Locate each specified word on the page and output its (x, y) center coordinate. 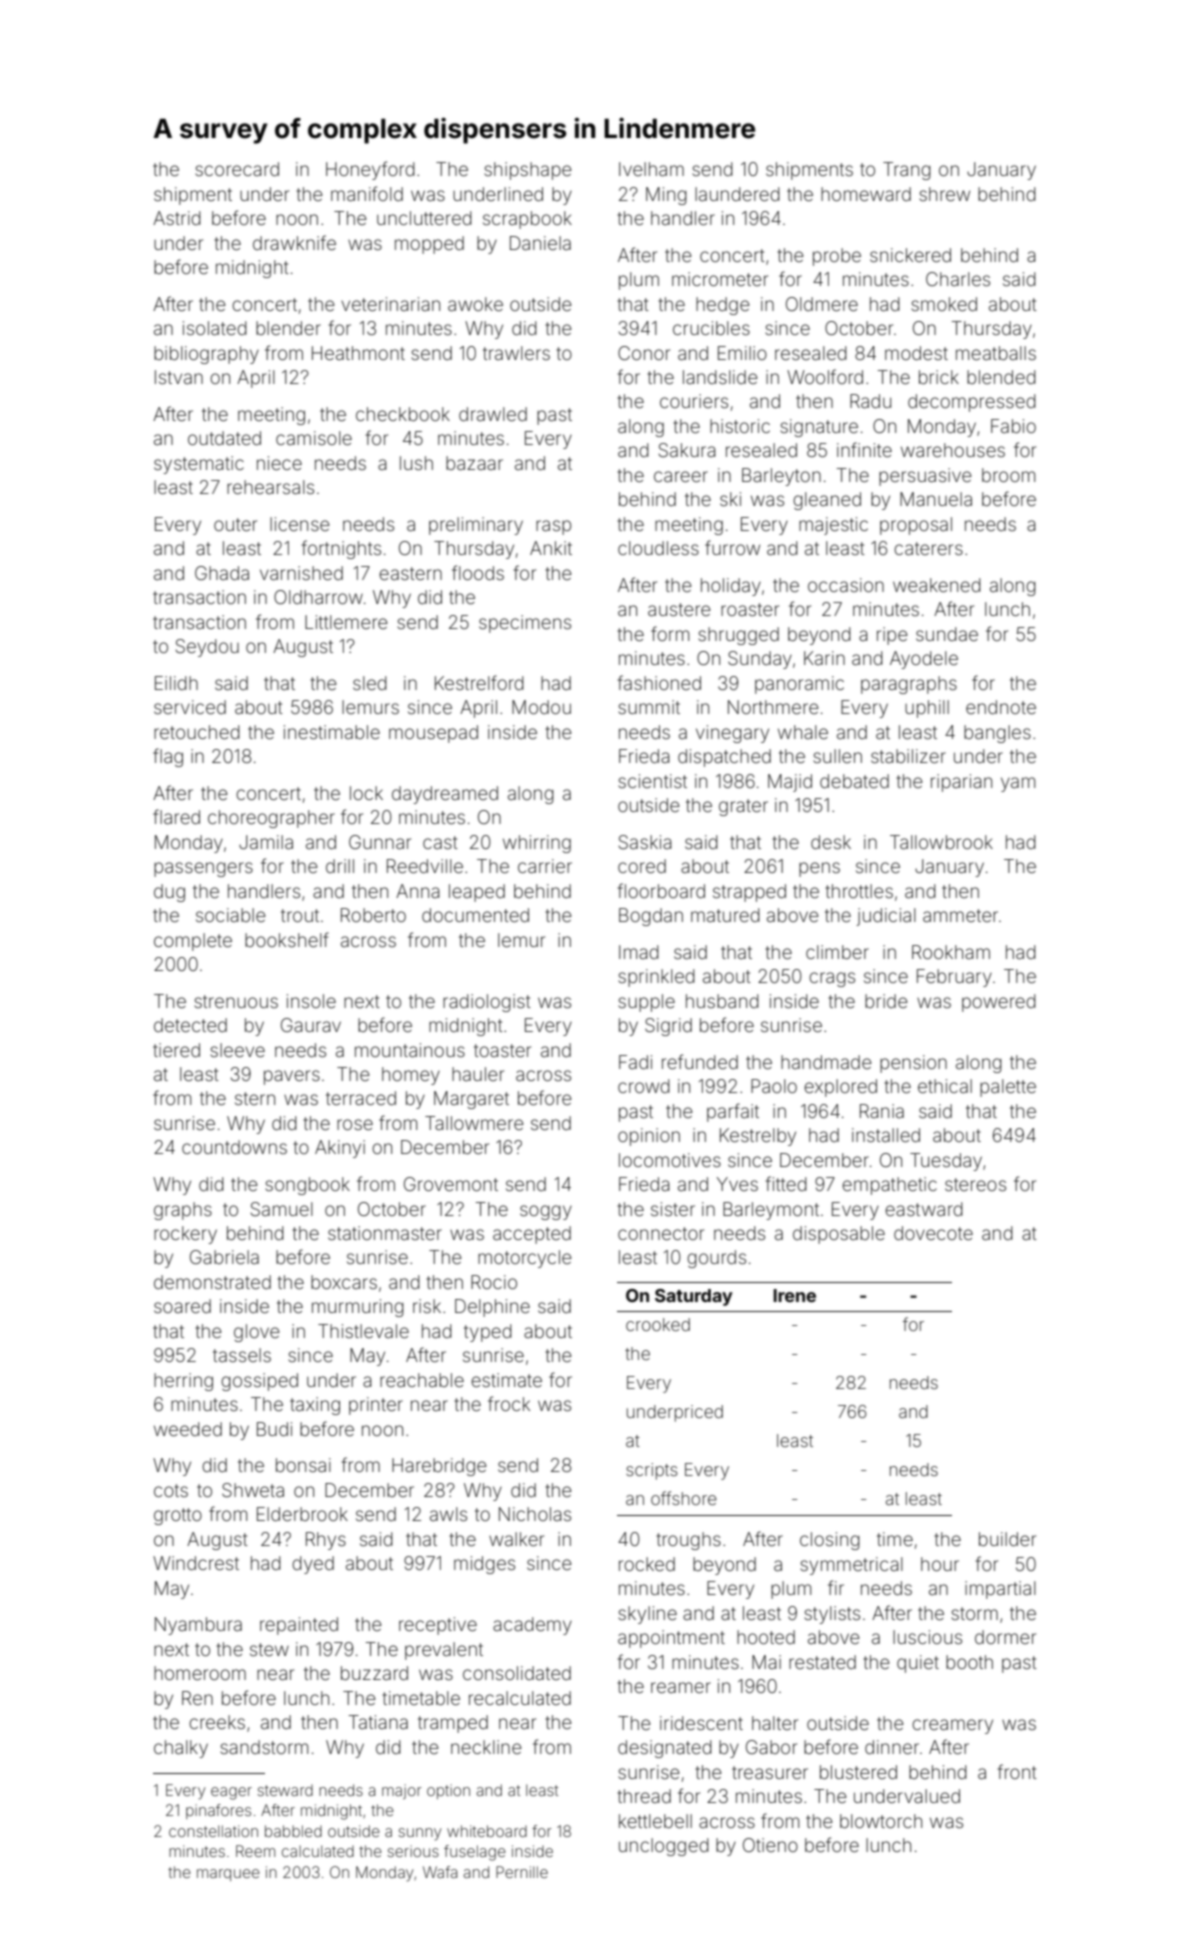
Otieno (770, 1845)
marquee (228, 1875)
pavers (292, 1077)
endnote (1001, 707)
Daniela (540, 243)
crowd (644, 1086)
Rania (882, 1111)
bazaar (474, 463)
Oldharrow (318, 597)
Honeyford (370, 170)
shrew (945, 194)
